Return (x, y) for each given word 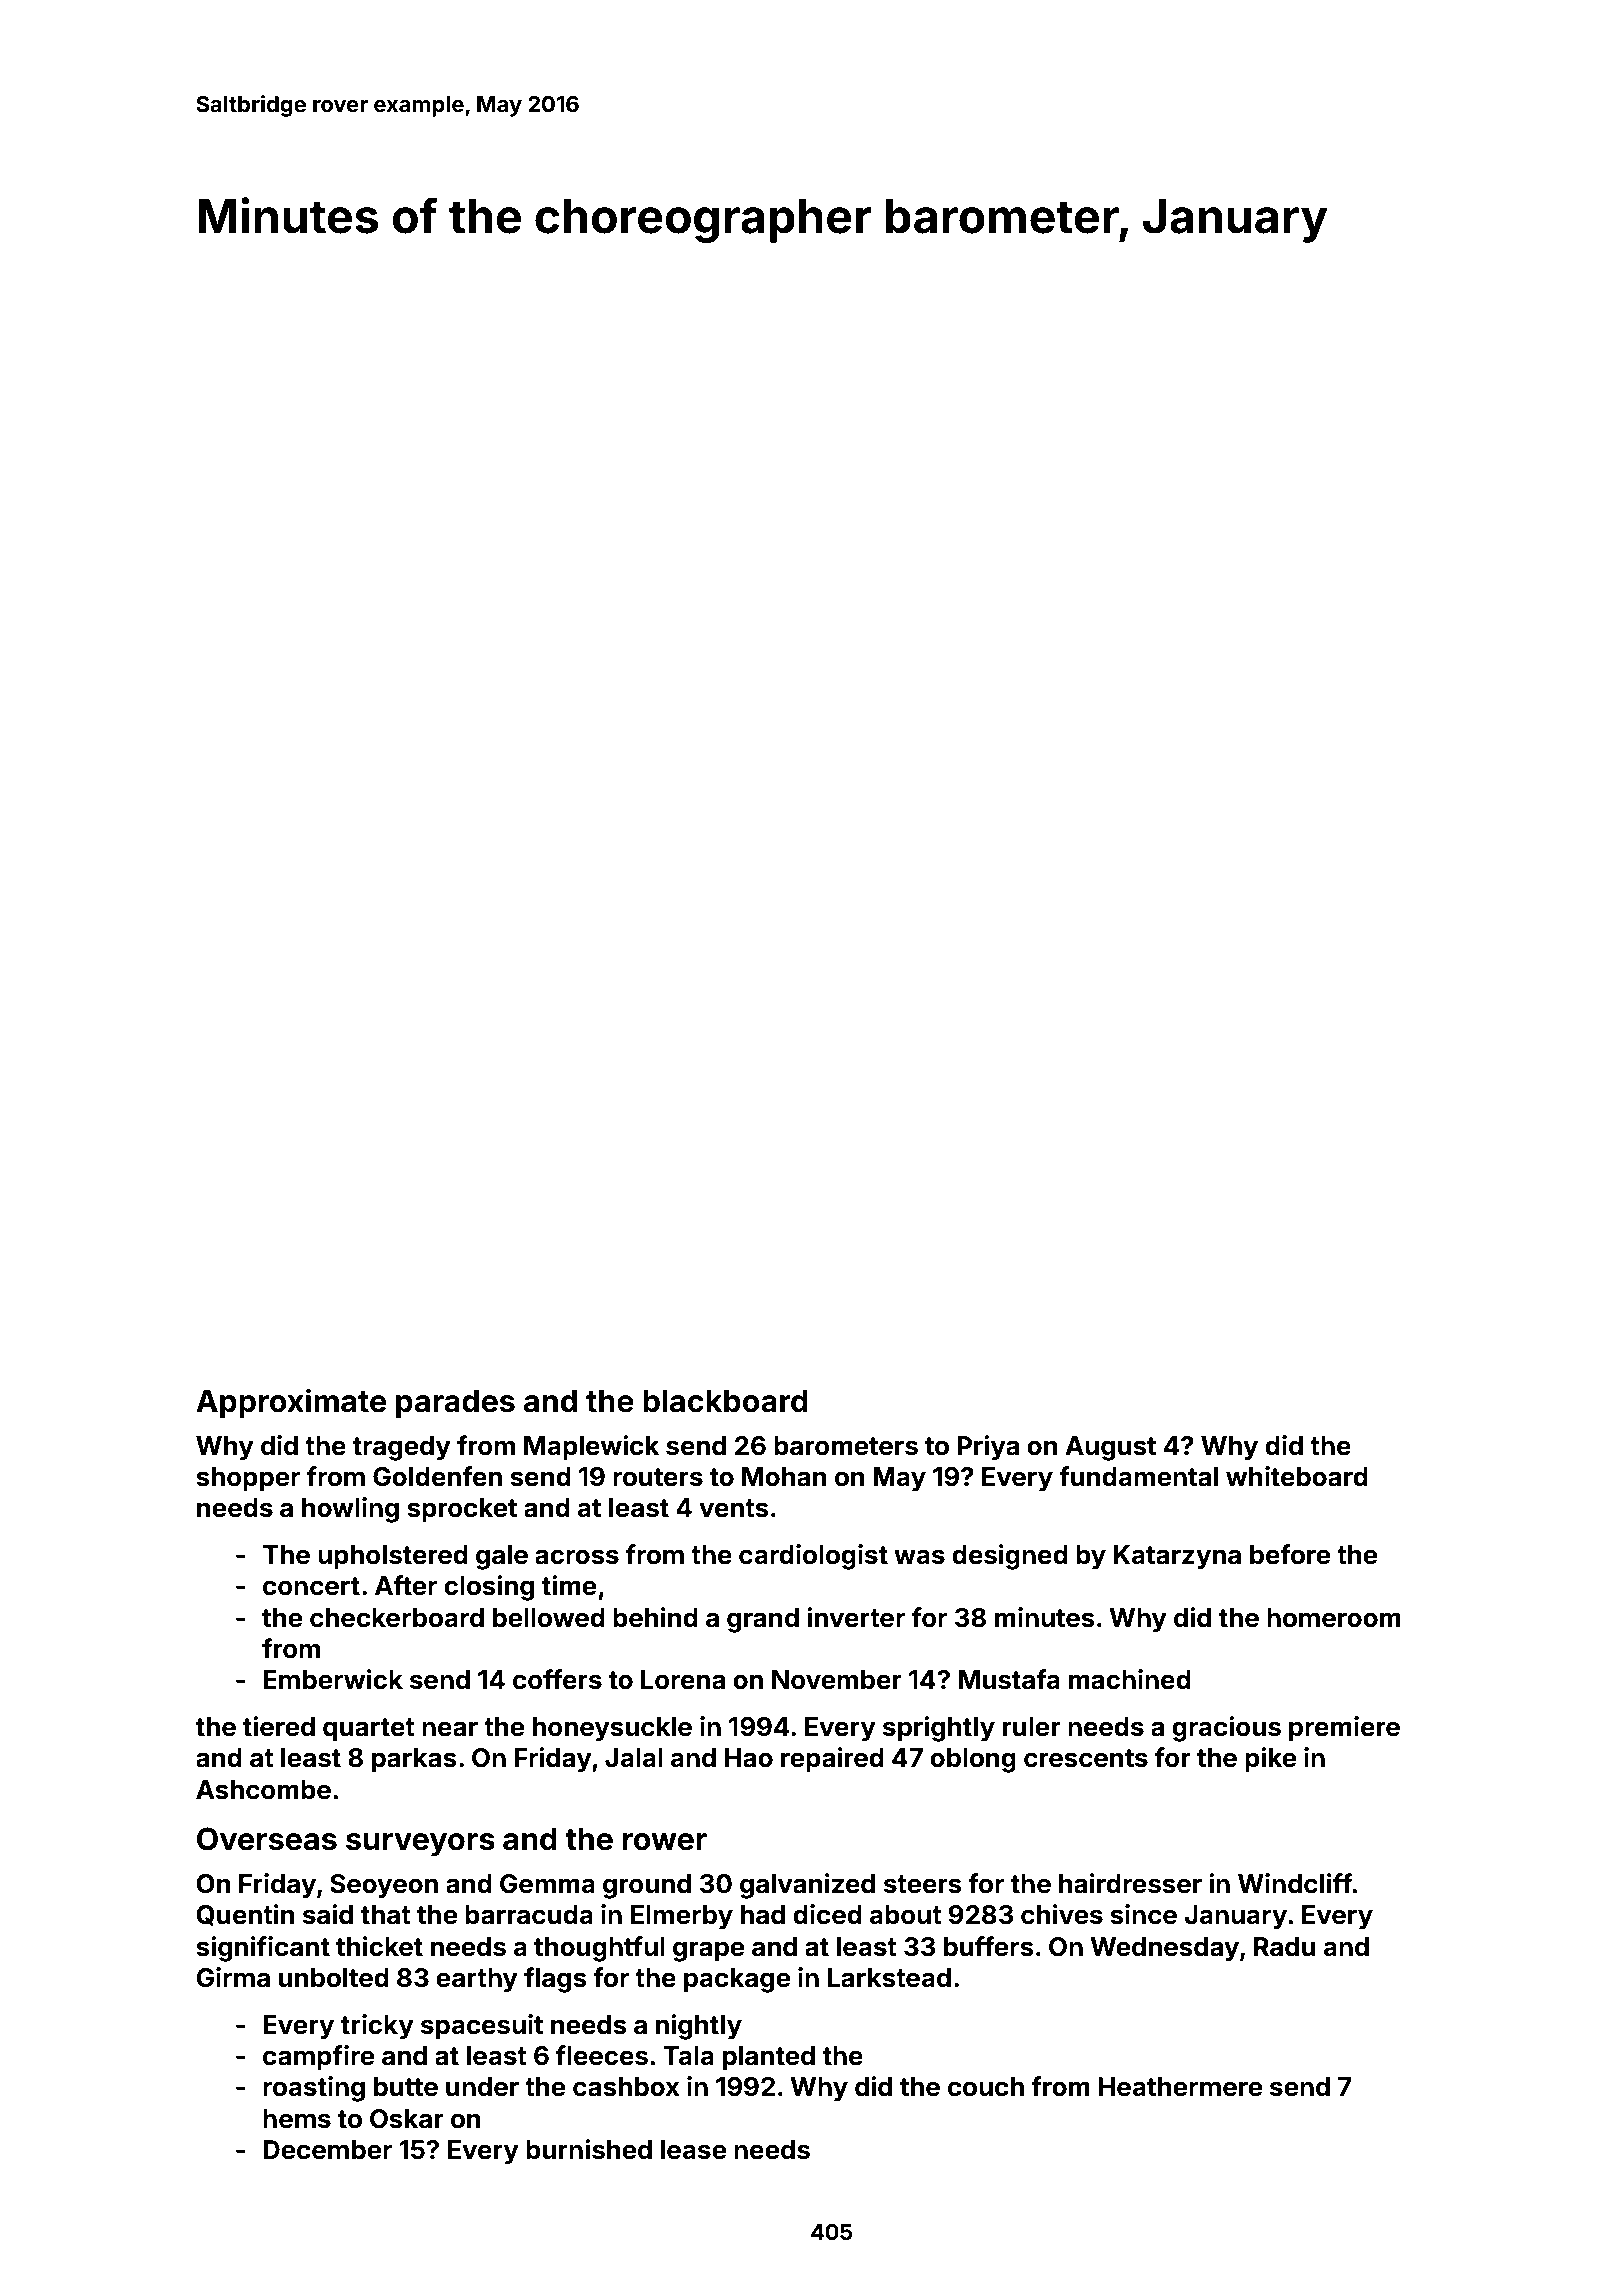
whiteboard (1297, 1476)
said (328, 1914)
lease (693, 2150)
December (327, 2150)
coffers (557, 1679)
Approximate (291, 1403)
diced (827, 1914)
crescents (1086, 1758)
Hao (749, 1758)
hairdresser (1130, 1883)
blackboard (725, 1401)
